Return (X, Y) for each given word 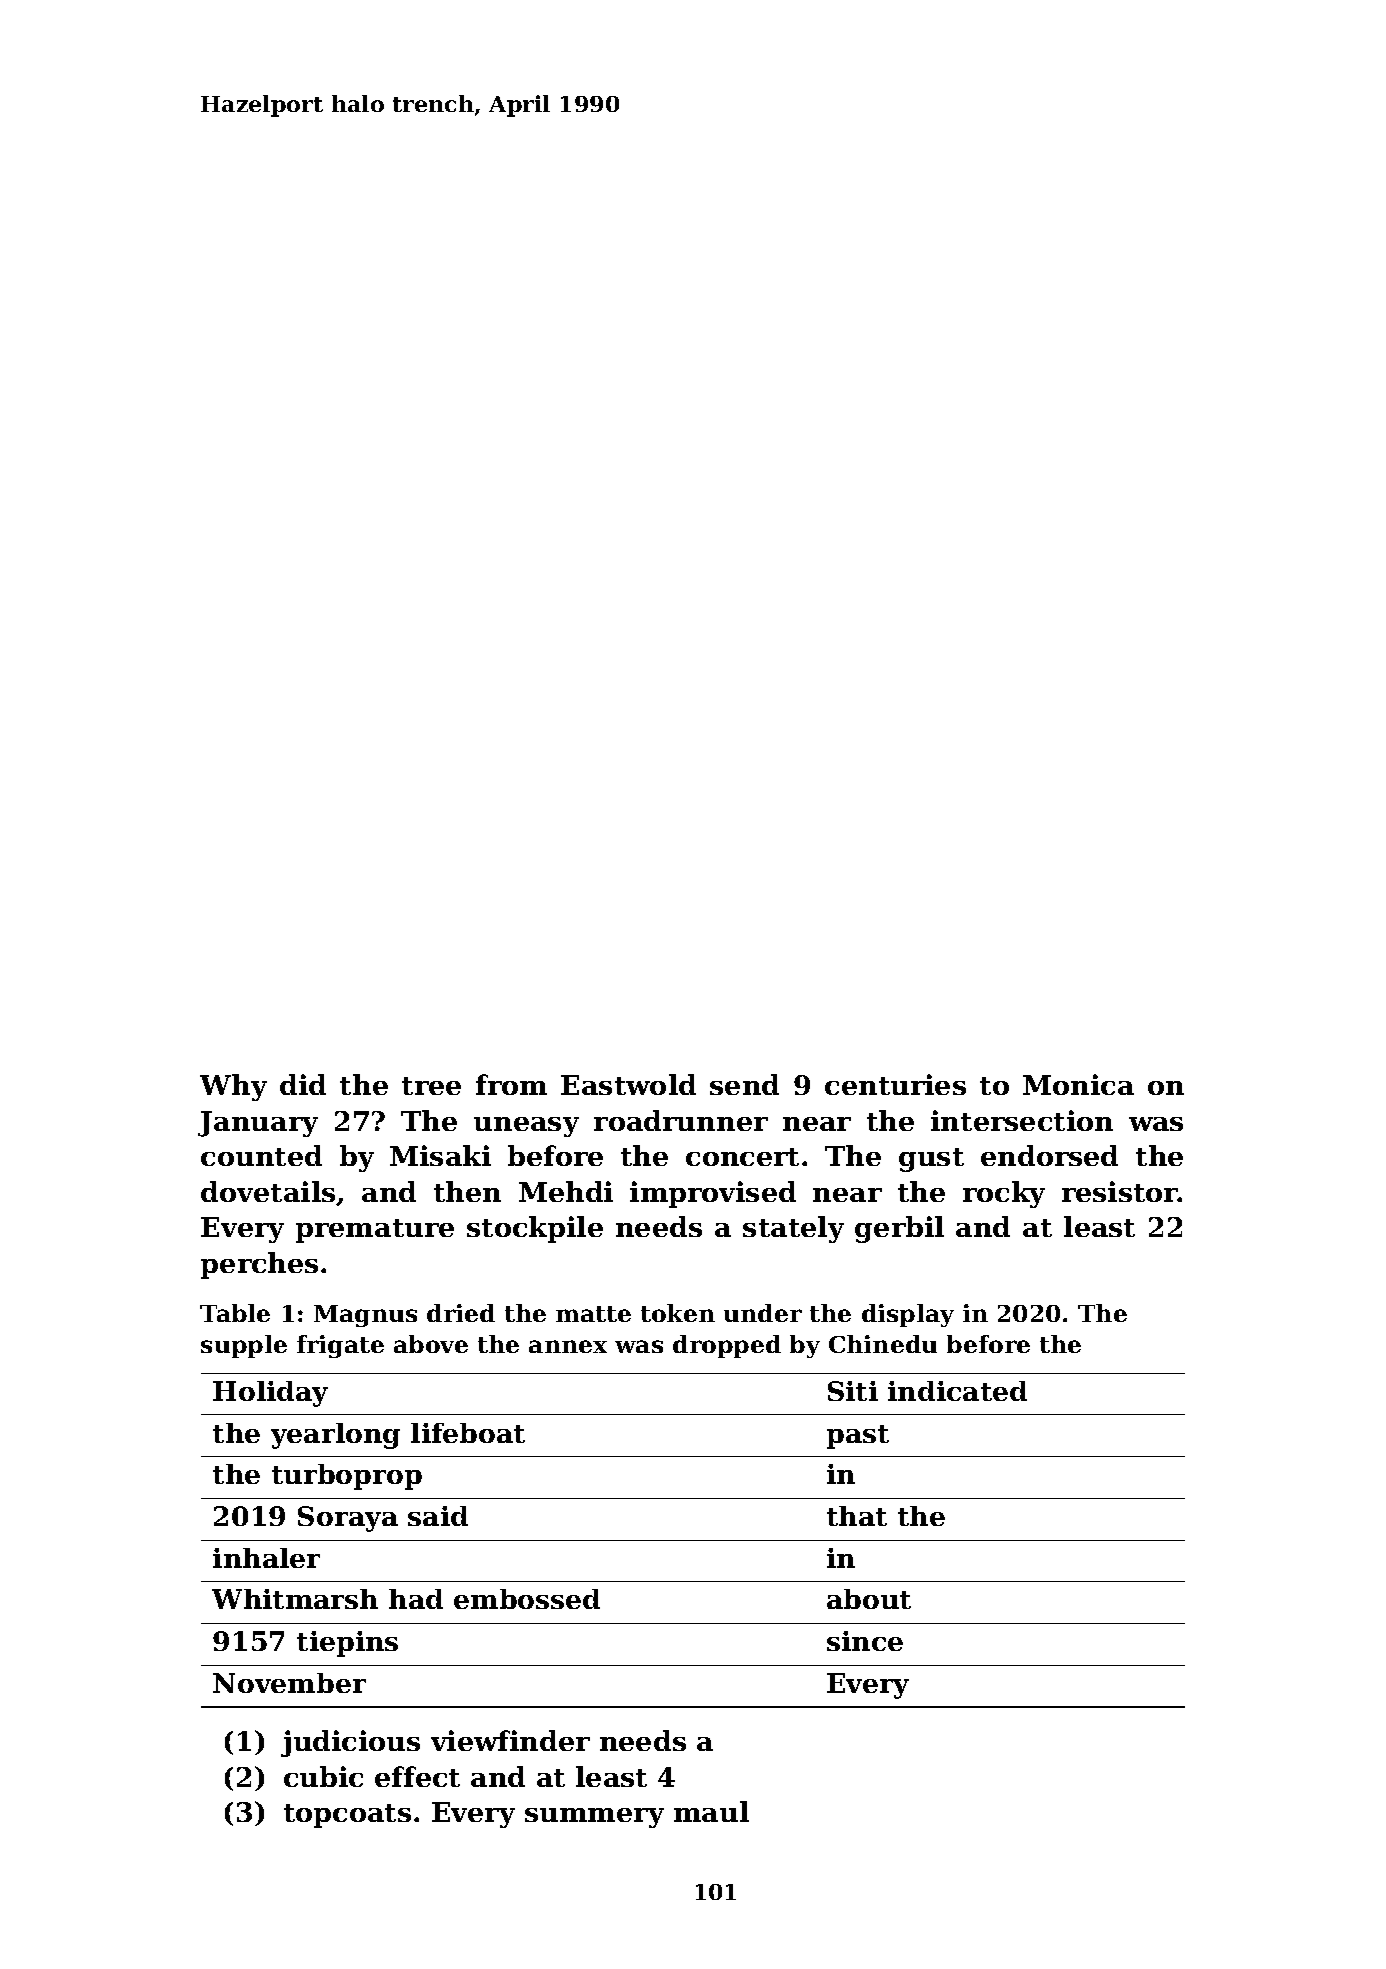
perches (259, 1265)
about (869, 1599)
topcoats (347, 1816)
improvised (713, 1194)
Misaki (440, 1155)
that (857, 1516)
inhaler (266, 1558)
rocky (1004, 1194)
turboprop (347, 1477)
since (865, 1641)
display (908, 1315)
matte (593, 1314)
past (858, 1437)
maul (711, 1811)
